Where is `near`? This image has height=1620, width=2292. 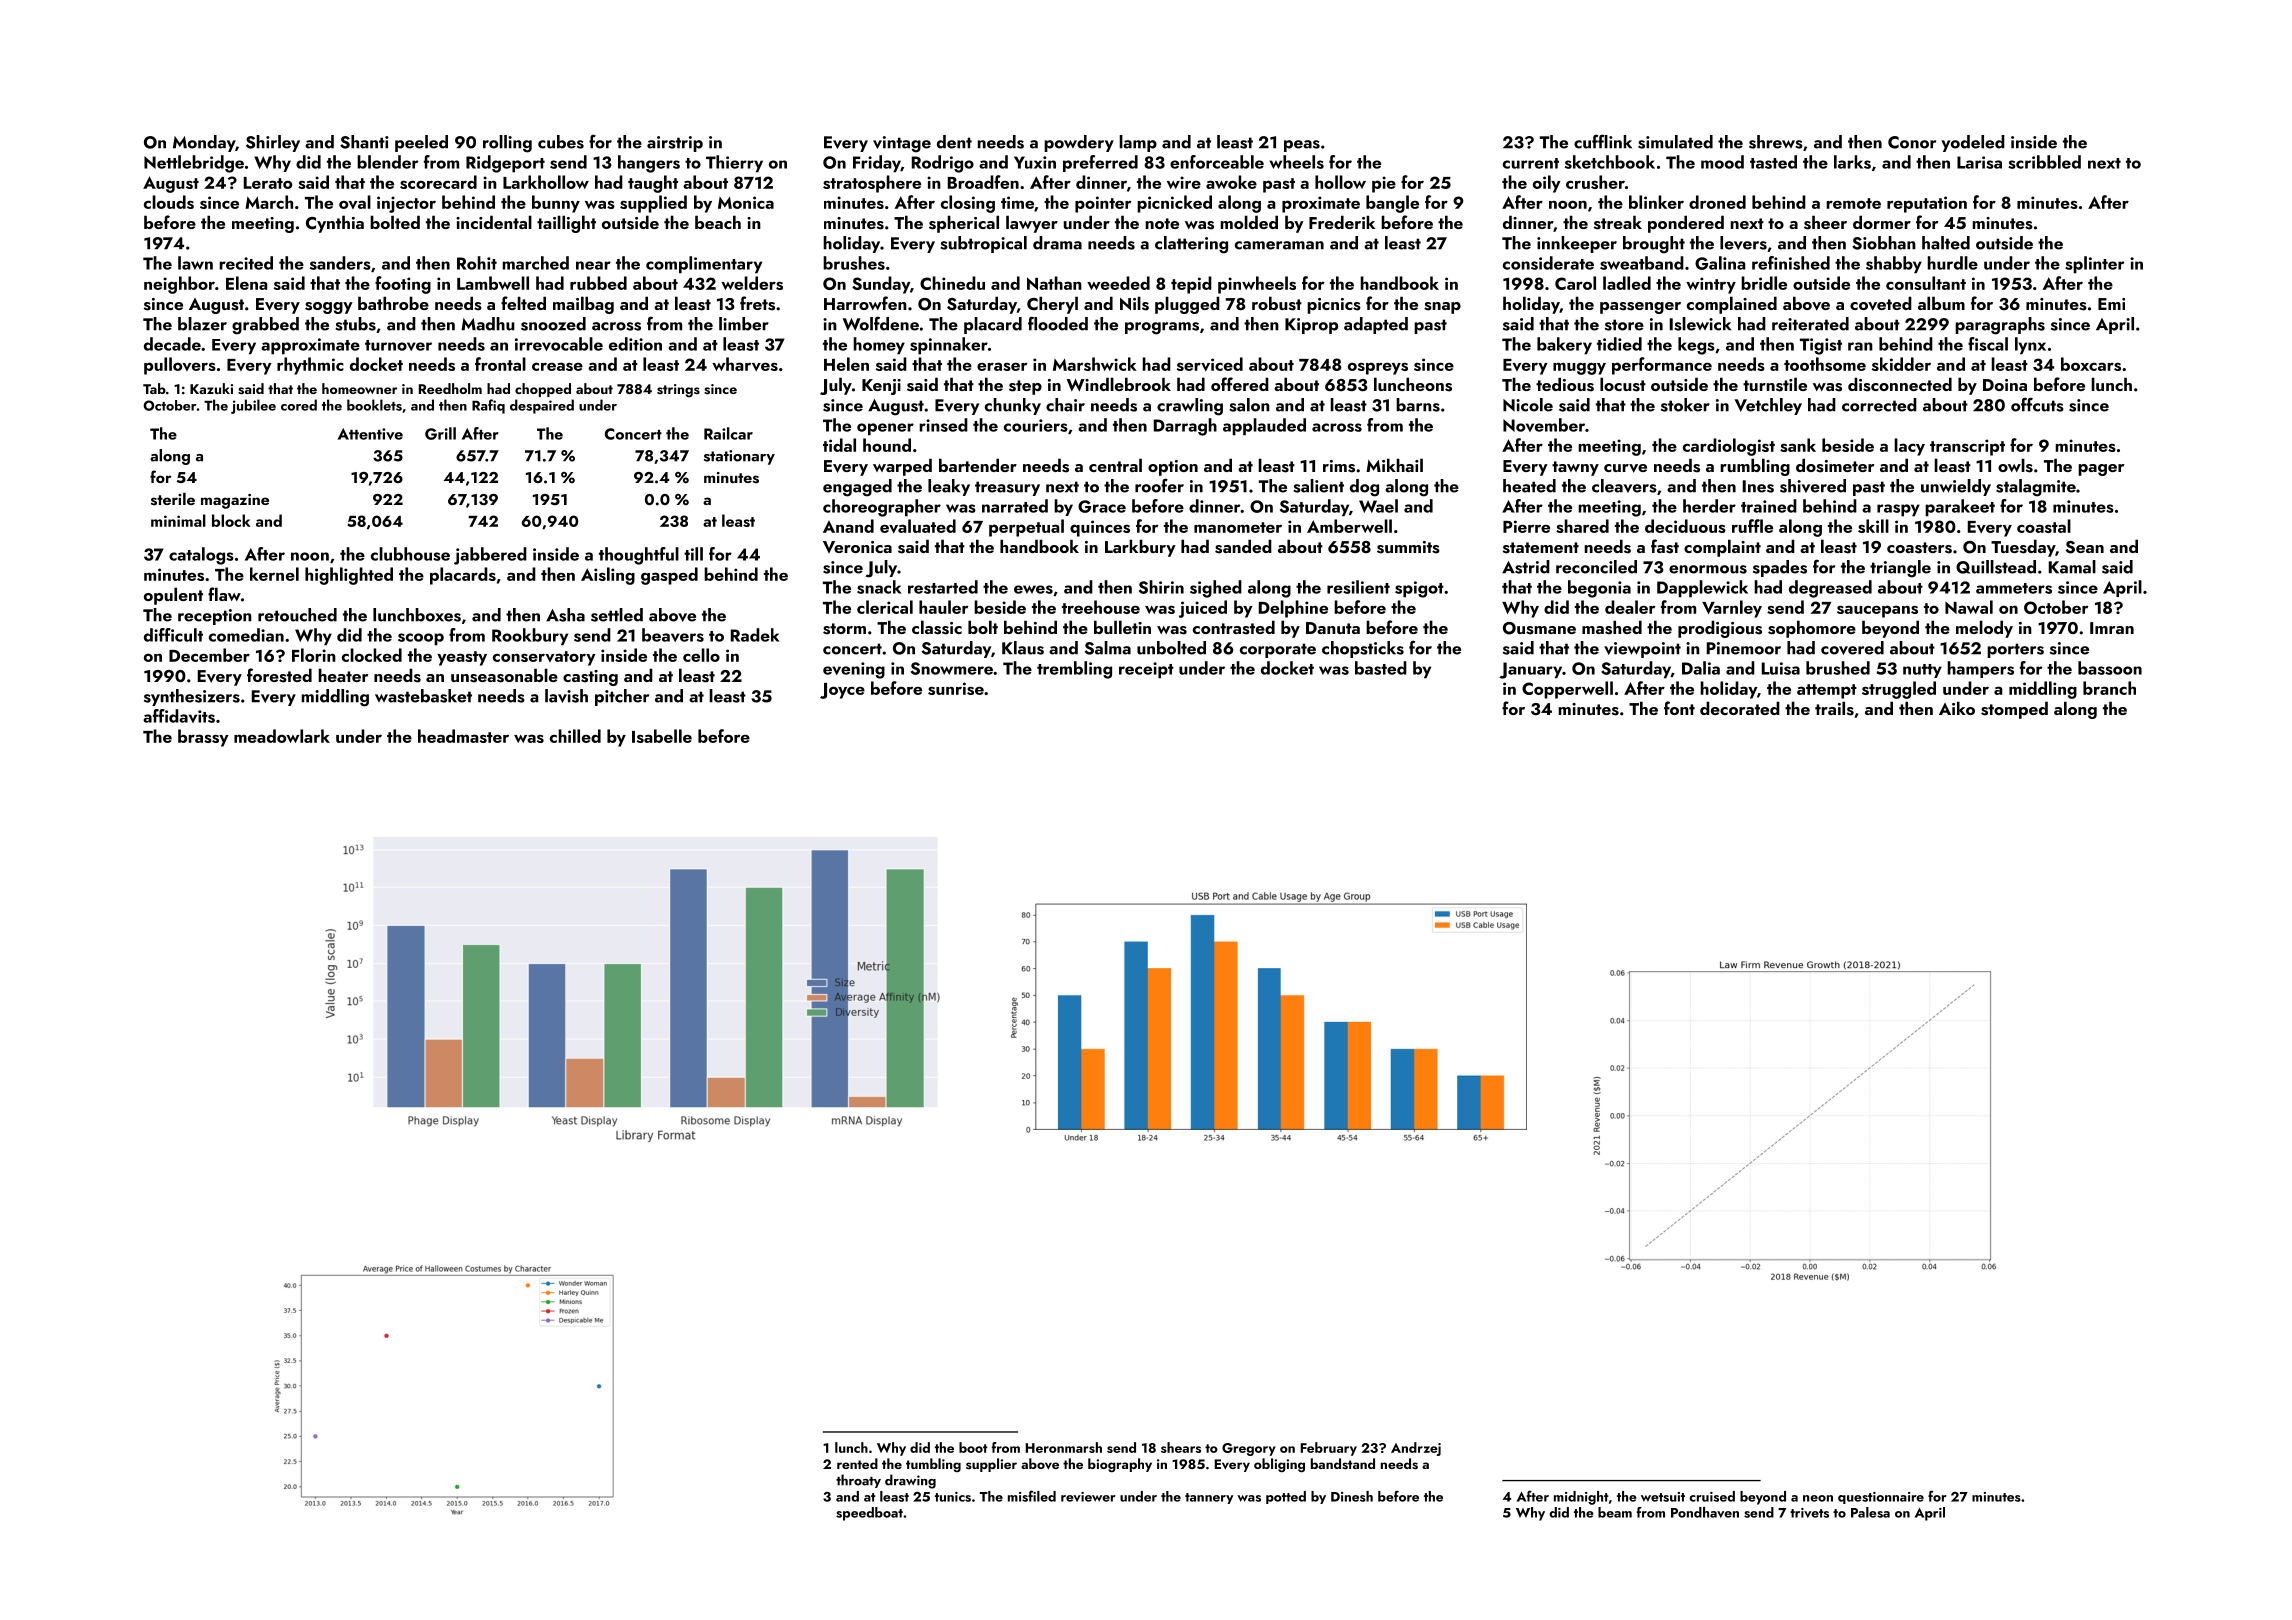 near is located at coordinates (593, 265).
